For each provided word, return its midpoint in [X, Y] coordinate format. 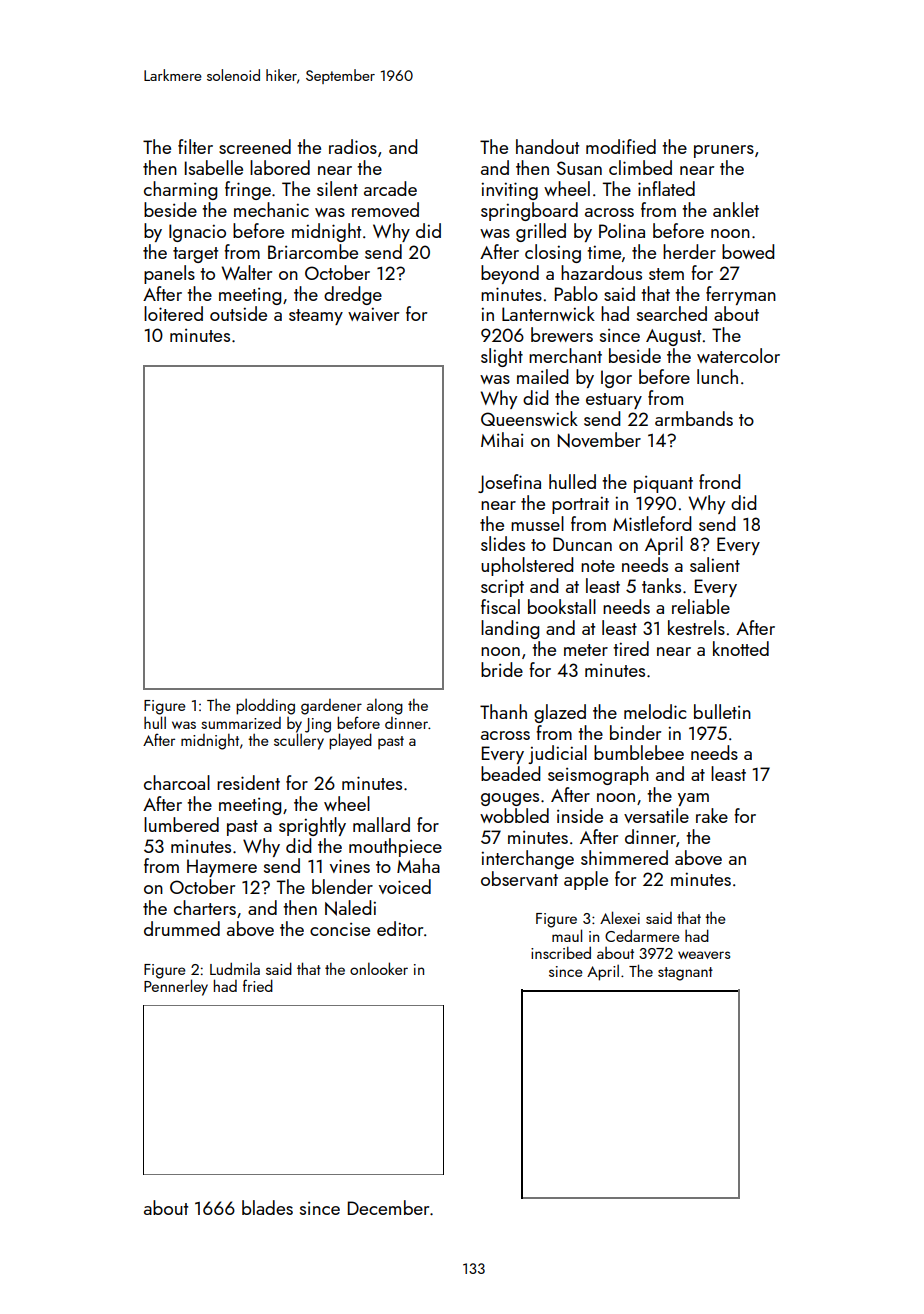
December [388, 1207]
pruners [724, 151]
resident [248, 782]
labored [280, 167]
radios [353, 146]
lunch [717, 376]
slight [502, 357]
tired [631, 648]
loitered [173, 313]
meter [586, 650]
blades [267, 1207]
